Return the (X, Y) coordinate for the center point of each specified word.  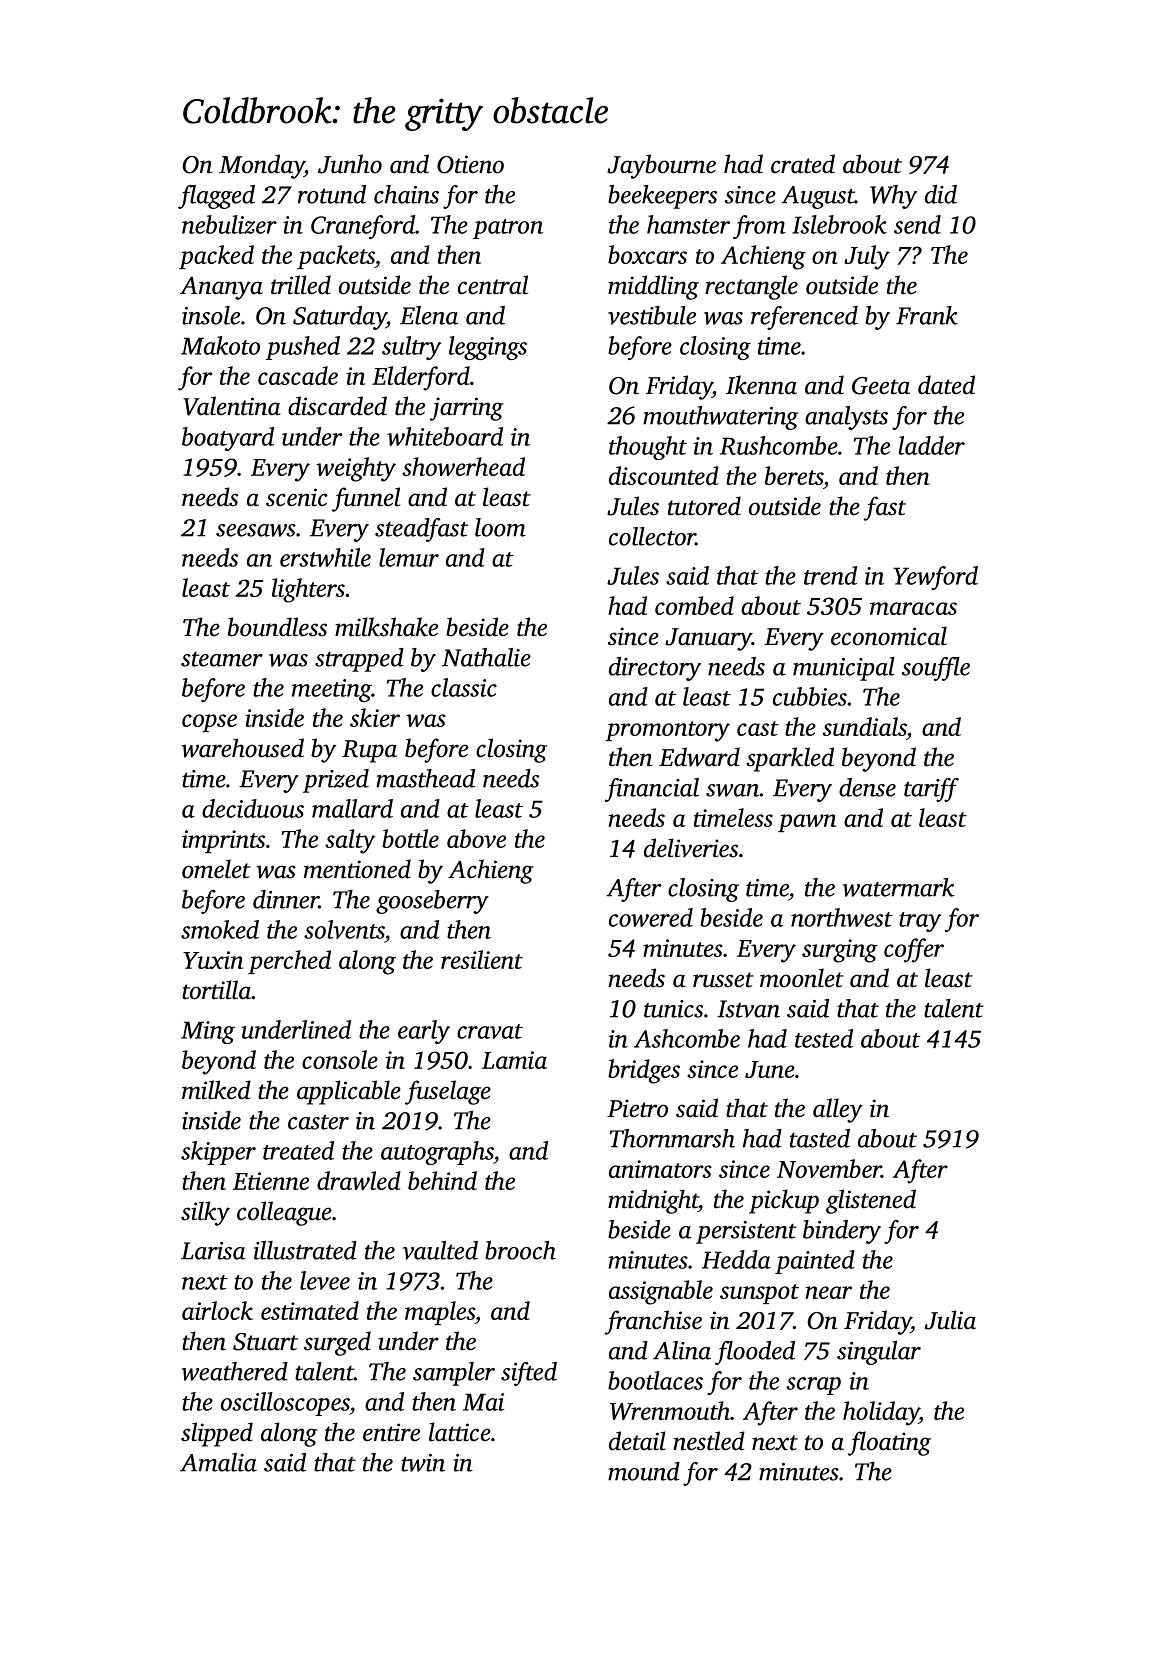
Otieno (470, 164)
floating (889, 1443)
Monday (262, 166)
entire (391, 1432)
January (708, 639)
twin (423, 1463)
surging (840, 951)
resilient (482, 959)
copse (209, 723)
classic (464, 687)
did (941, 194)
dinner (286, 899)
